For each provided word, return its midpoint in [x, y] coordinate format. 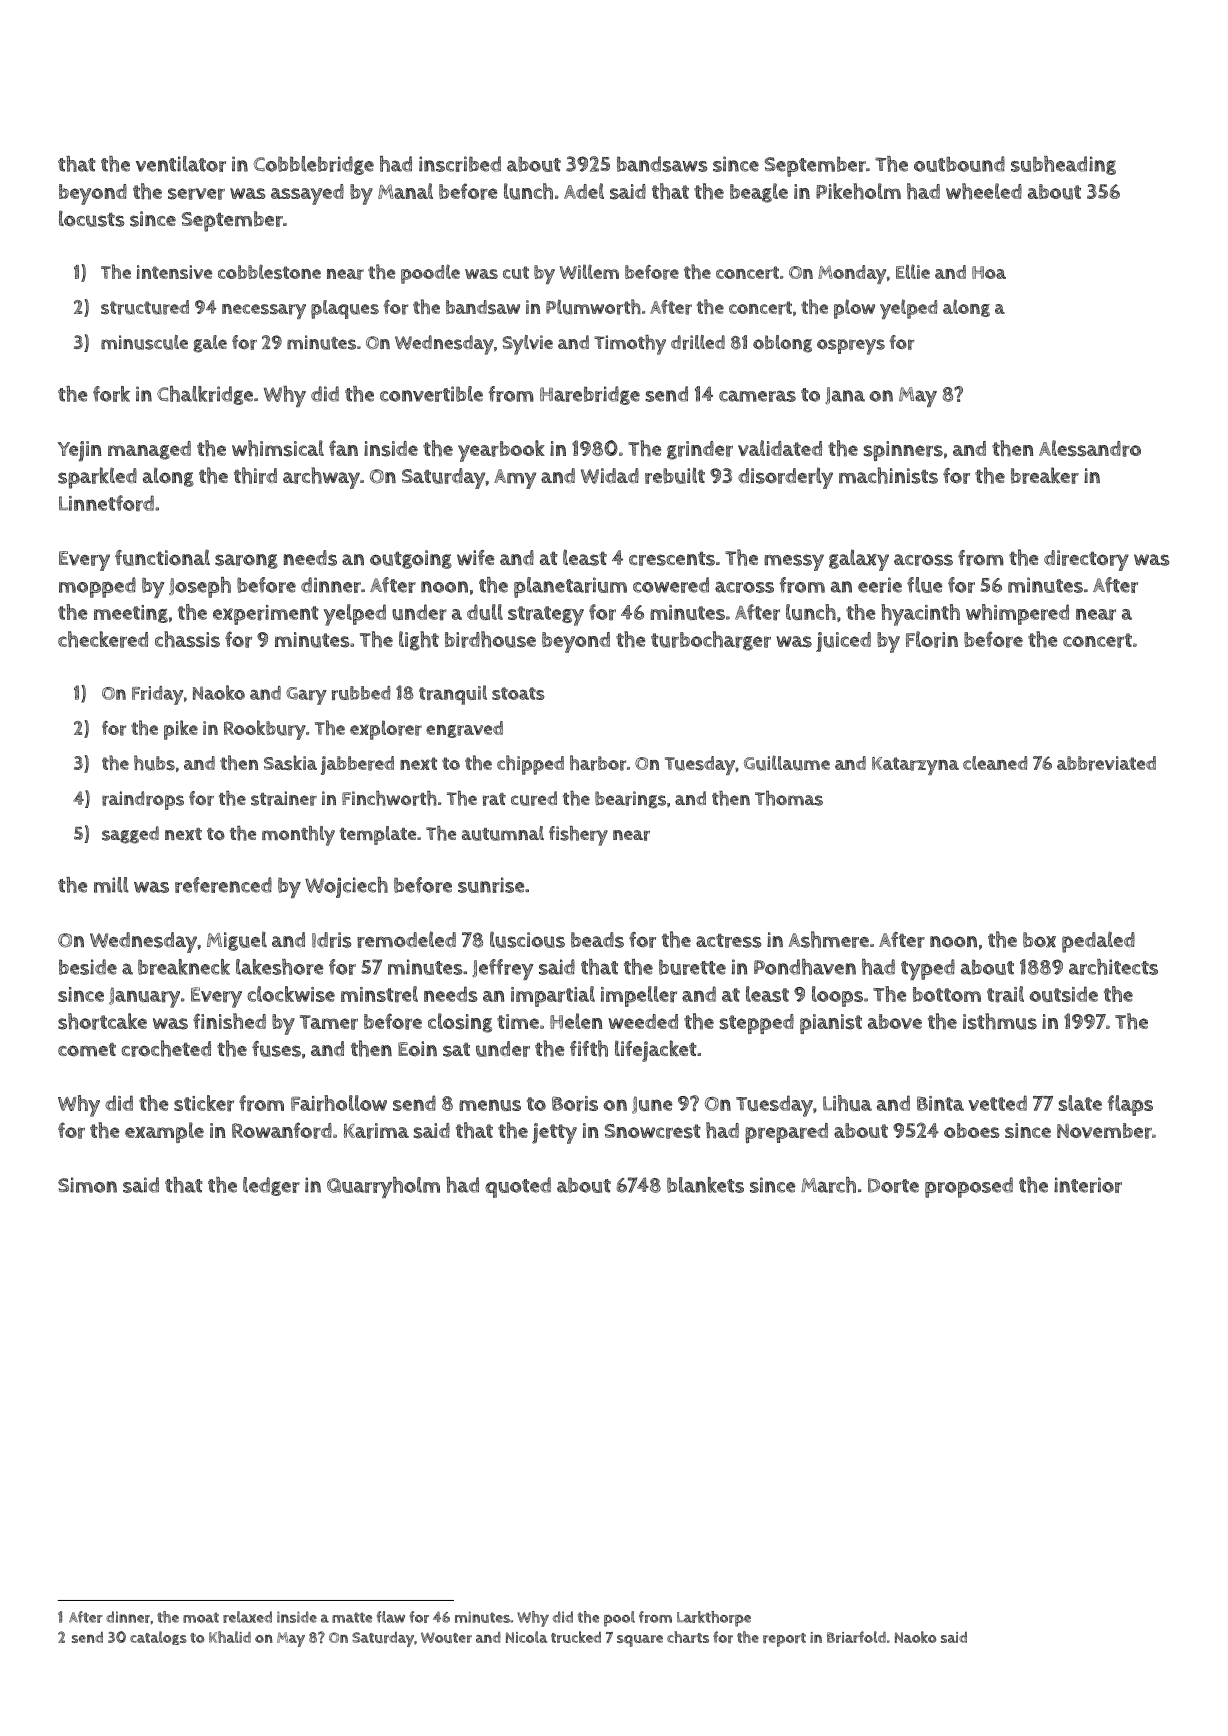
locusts [92, 218]
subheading [1063, 165]
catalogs [158, 1638]
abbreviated [1106, 763]
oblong [782, 344]
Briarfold [856, 1637]
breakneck [184, 967]
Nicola [526, 1637]
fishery [578, 836]
